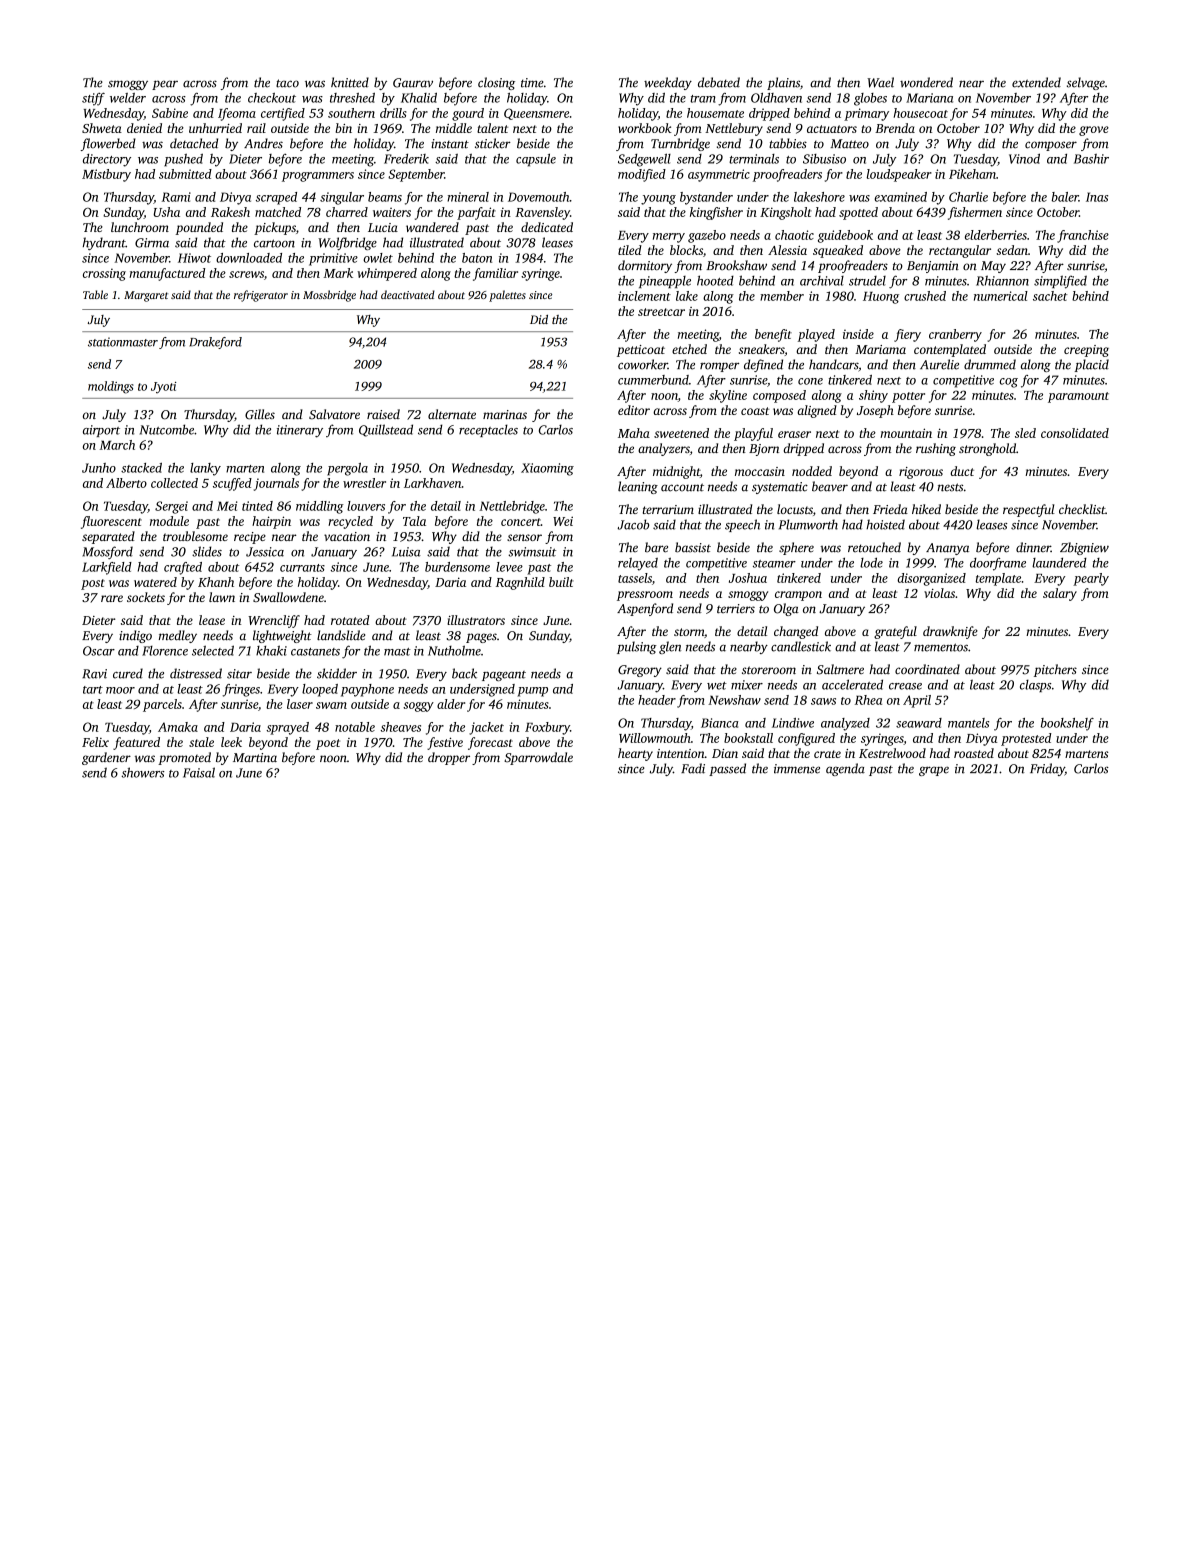 The image size is (1191, 1542). What do you see at coordinates (539, 197) in the page?
I see `Dovemouth` at bounding box center [539, 197].
